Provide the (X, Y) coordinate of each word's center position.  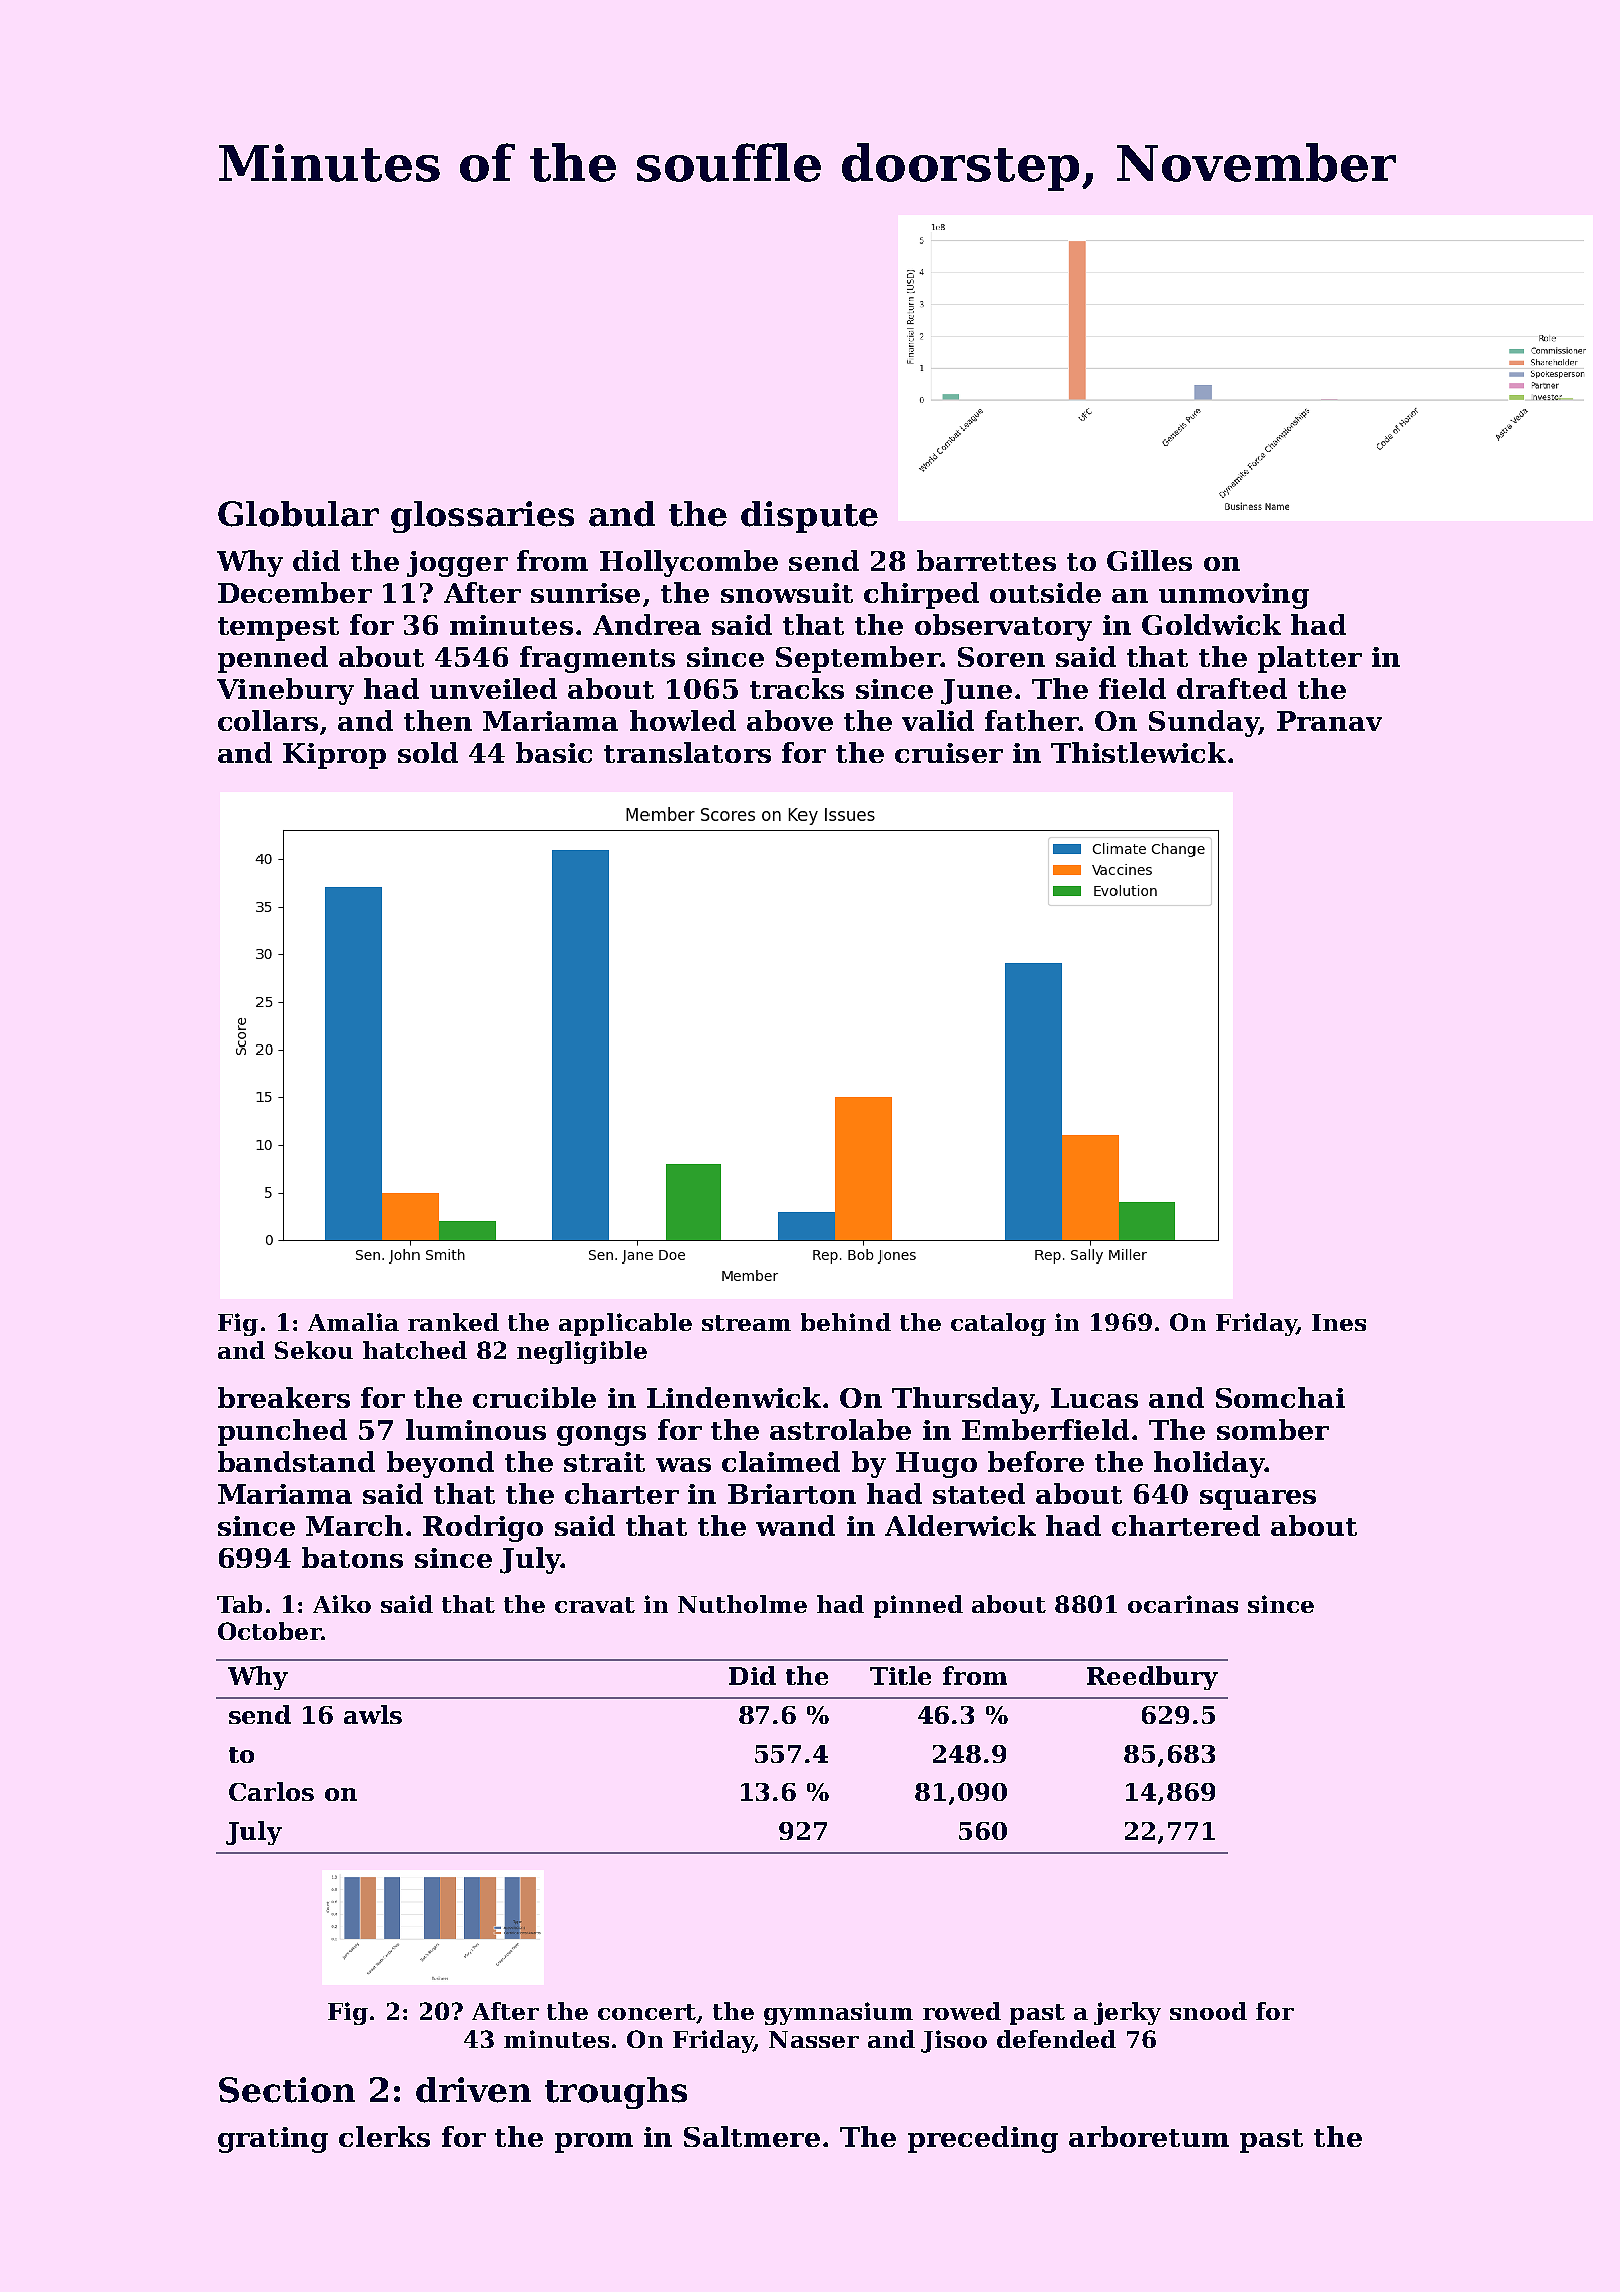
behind (846, 1322)
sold (428, 752)
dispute (809, 517)
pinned (918, 1606)
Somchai (1280, 1397)
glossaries (482, 517)
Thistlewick (1138, 752)
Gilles (1149, 560)
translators (687, 752)
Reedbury (1152, 1678)
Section (287, 2090)
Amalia (353, 1322)
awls (373, 1714)
